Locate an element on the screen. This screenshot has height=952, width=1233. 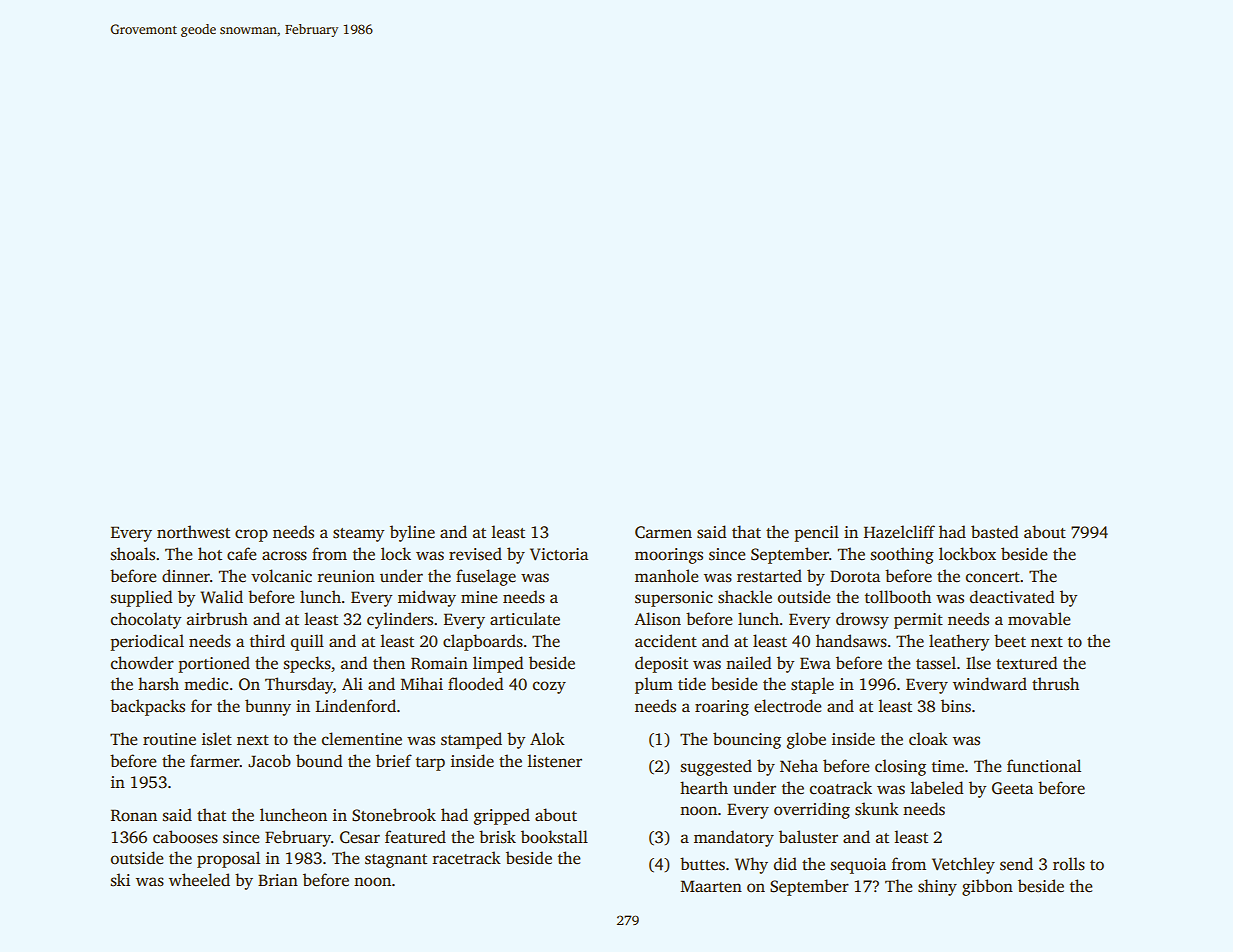
shoals is located at coordinates (133, 554).
